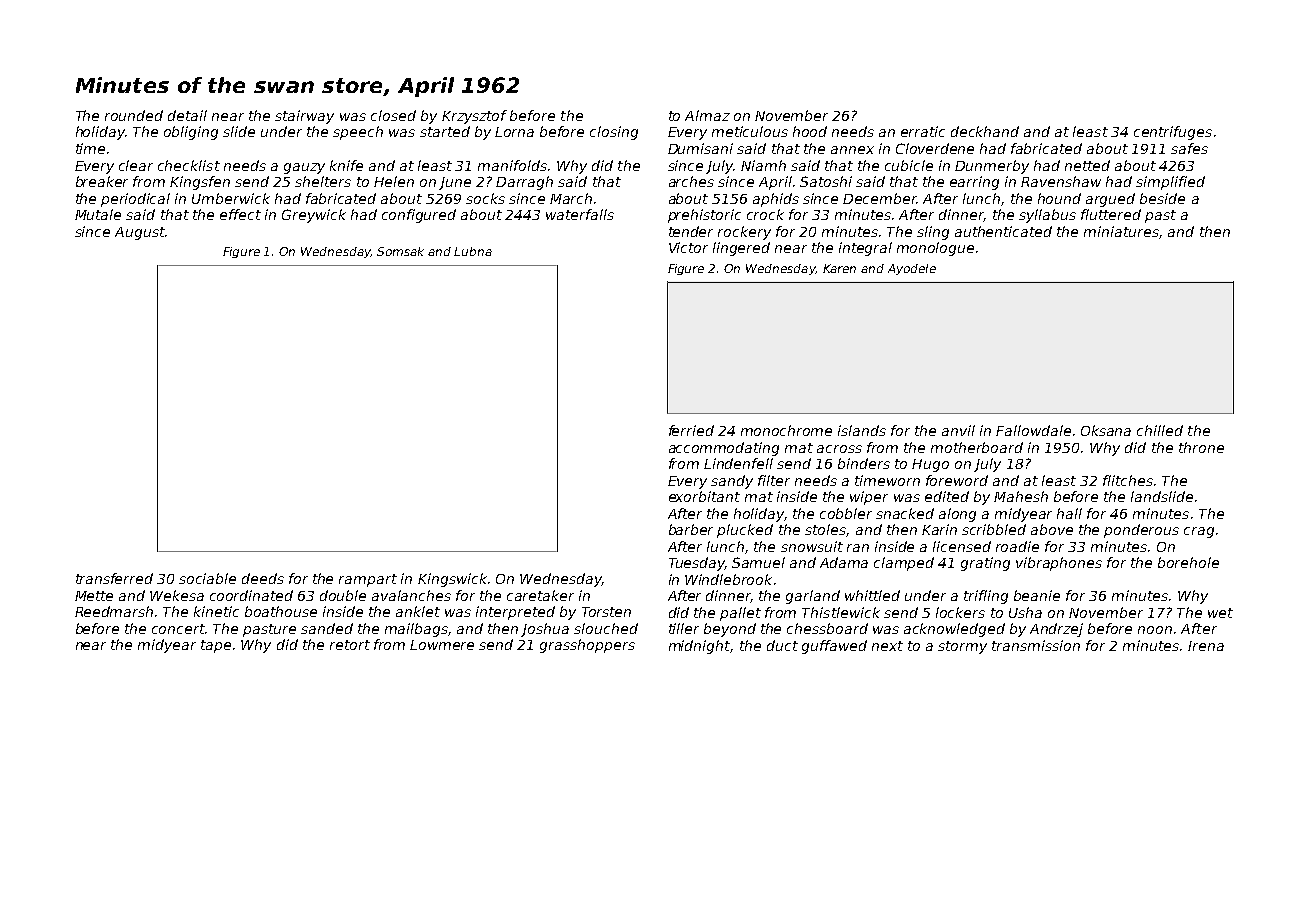 This document has width=1308, height=924. Describe the element at coordinates (216, 646) in the document. I see `tape` at that location.
